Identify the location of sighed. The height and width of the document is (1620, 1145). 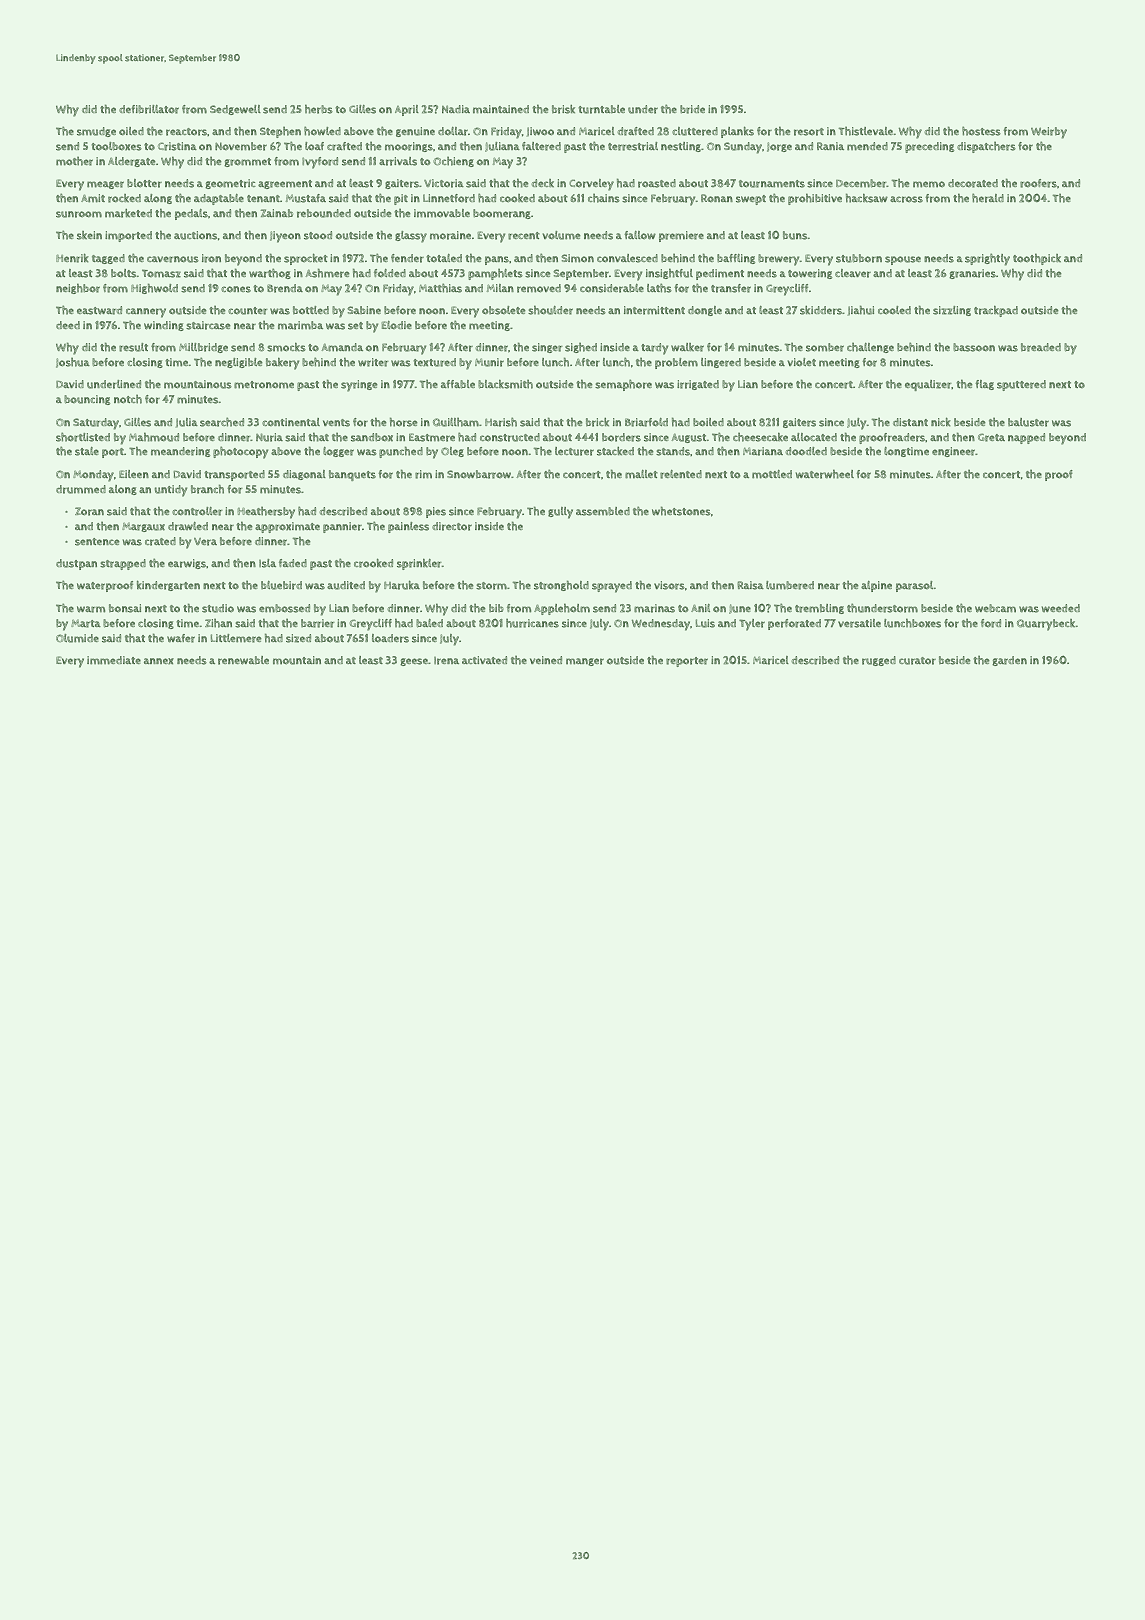
(581, 348).
